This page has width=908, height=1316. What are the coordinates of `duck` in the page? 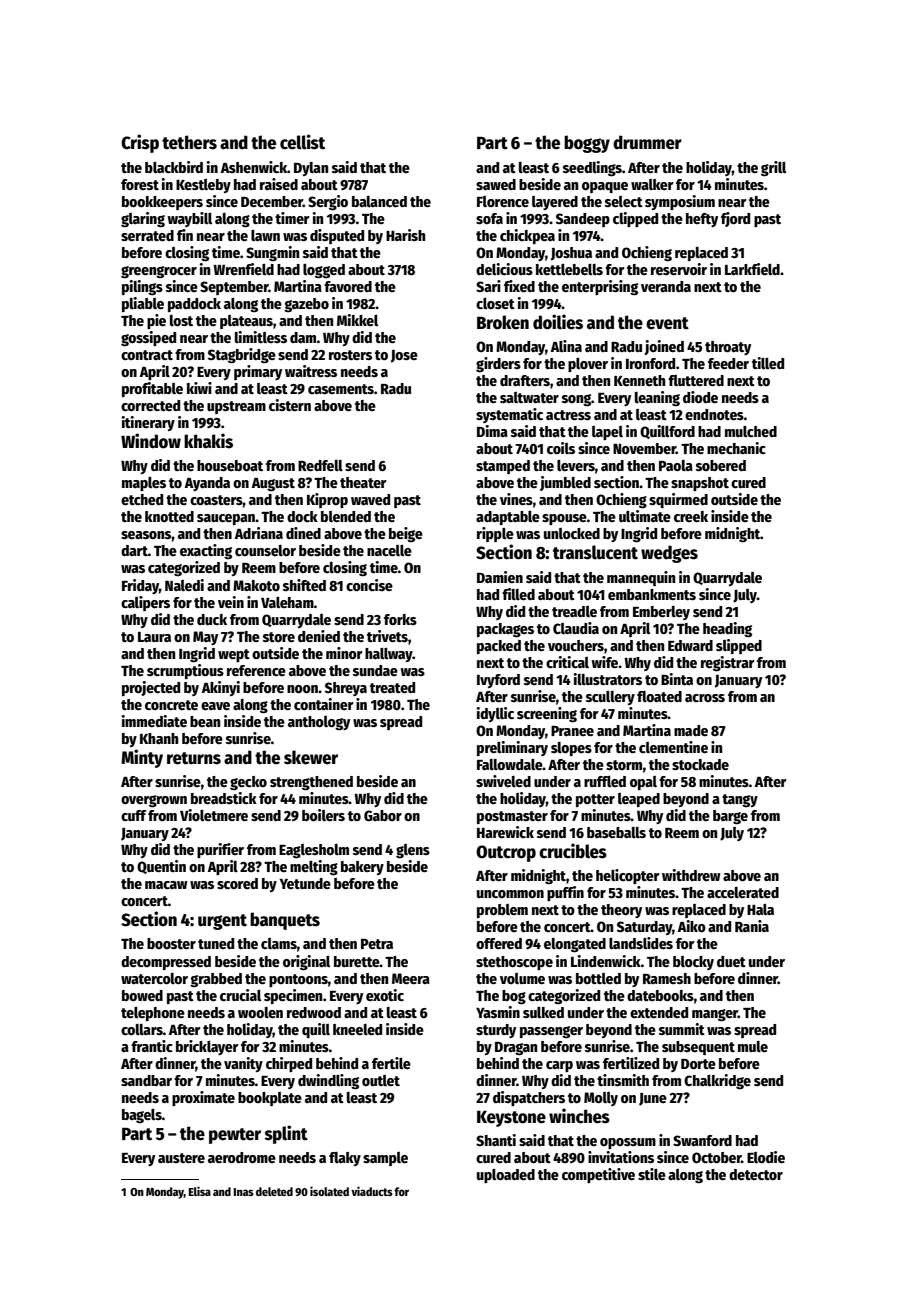 It's located at (212, 619).
